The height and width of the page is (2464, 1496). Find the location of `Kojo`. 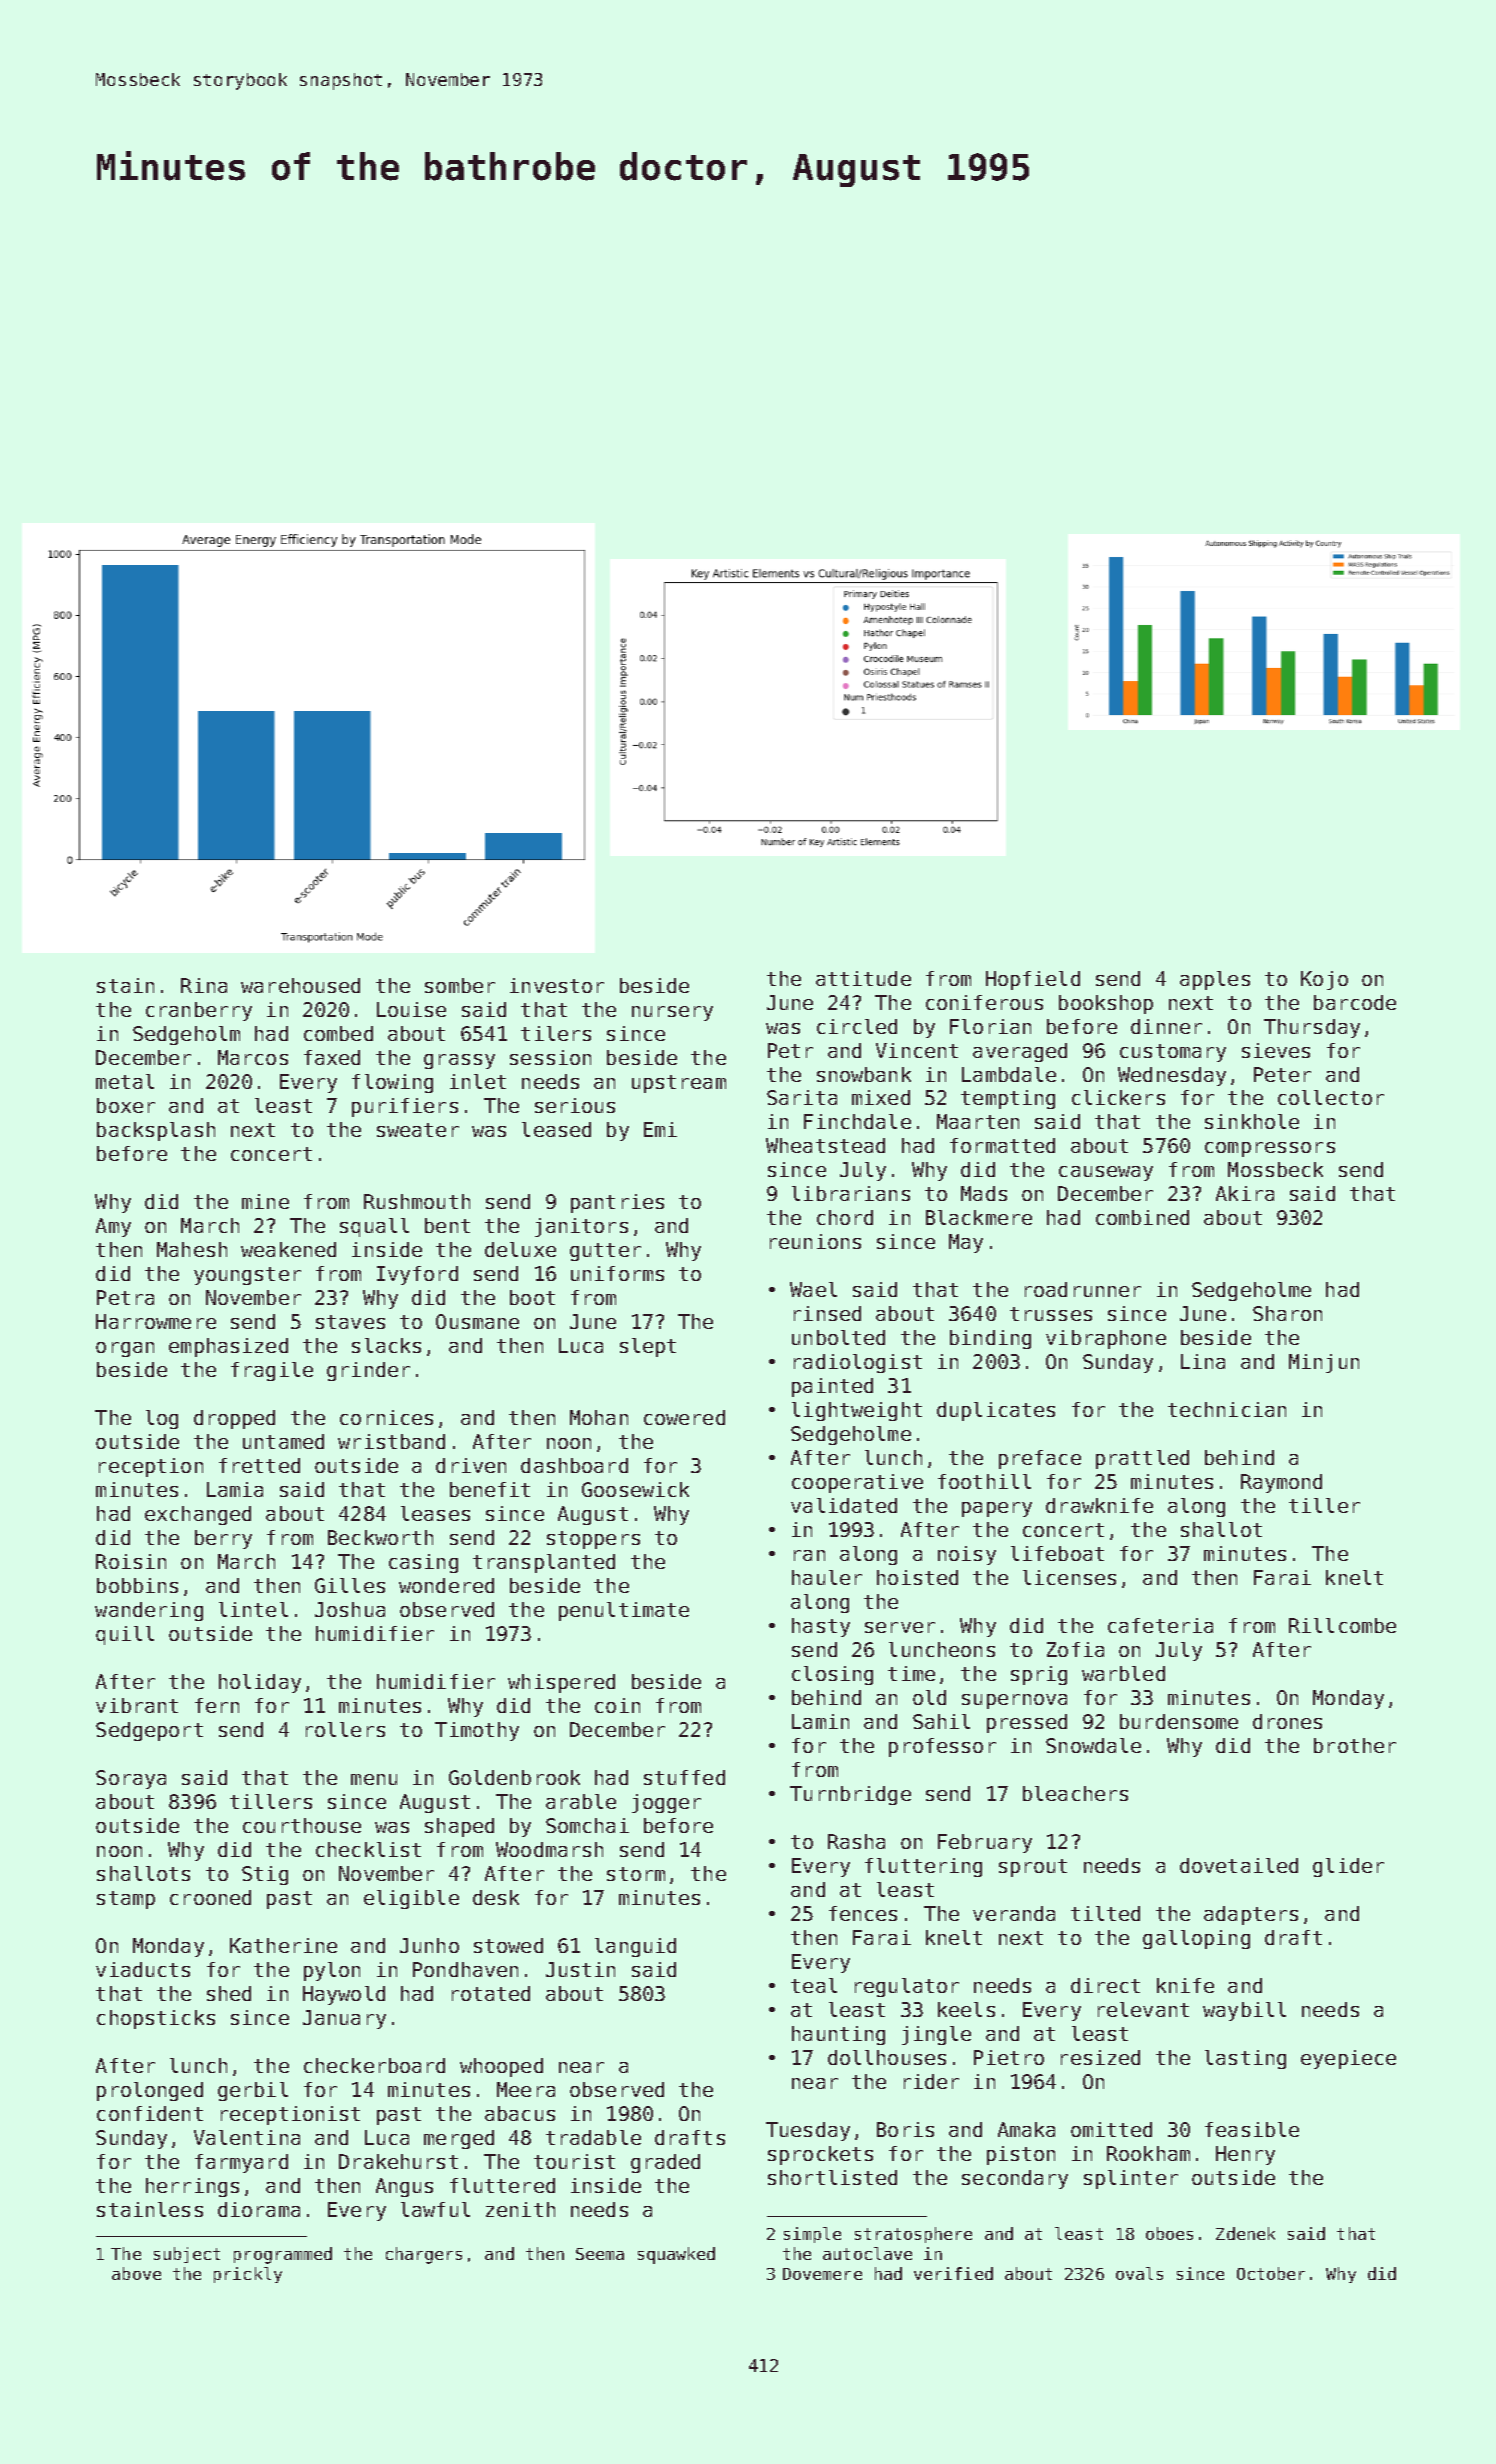

Kojo is located at coordinates (1324, 980).
